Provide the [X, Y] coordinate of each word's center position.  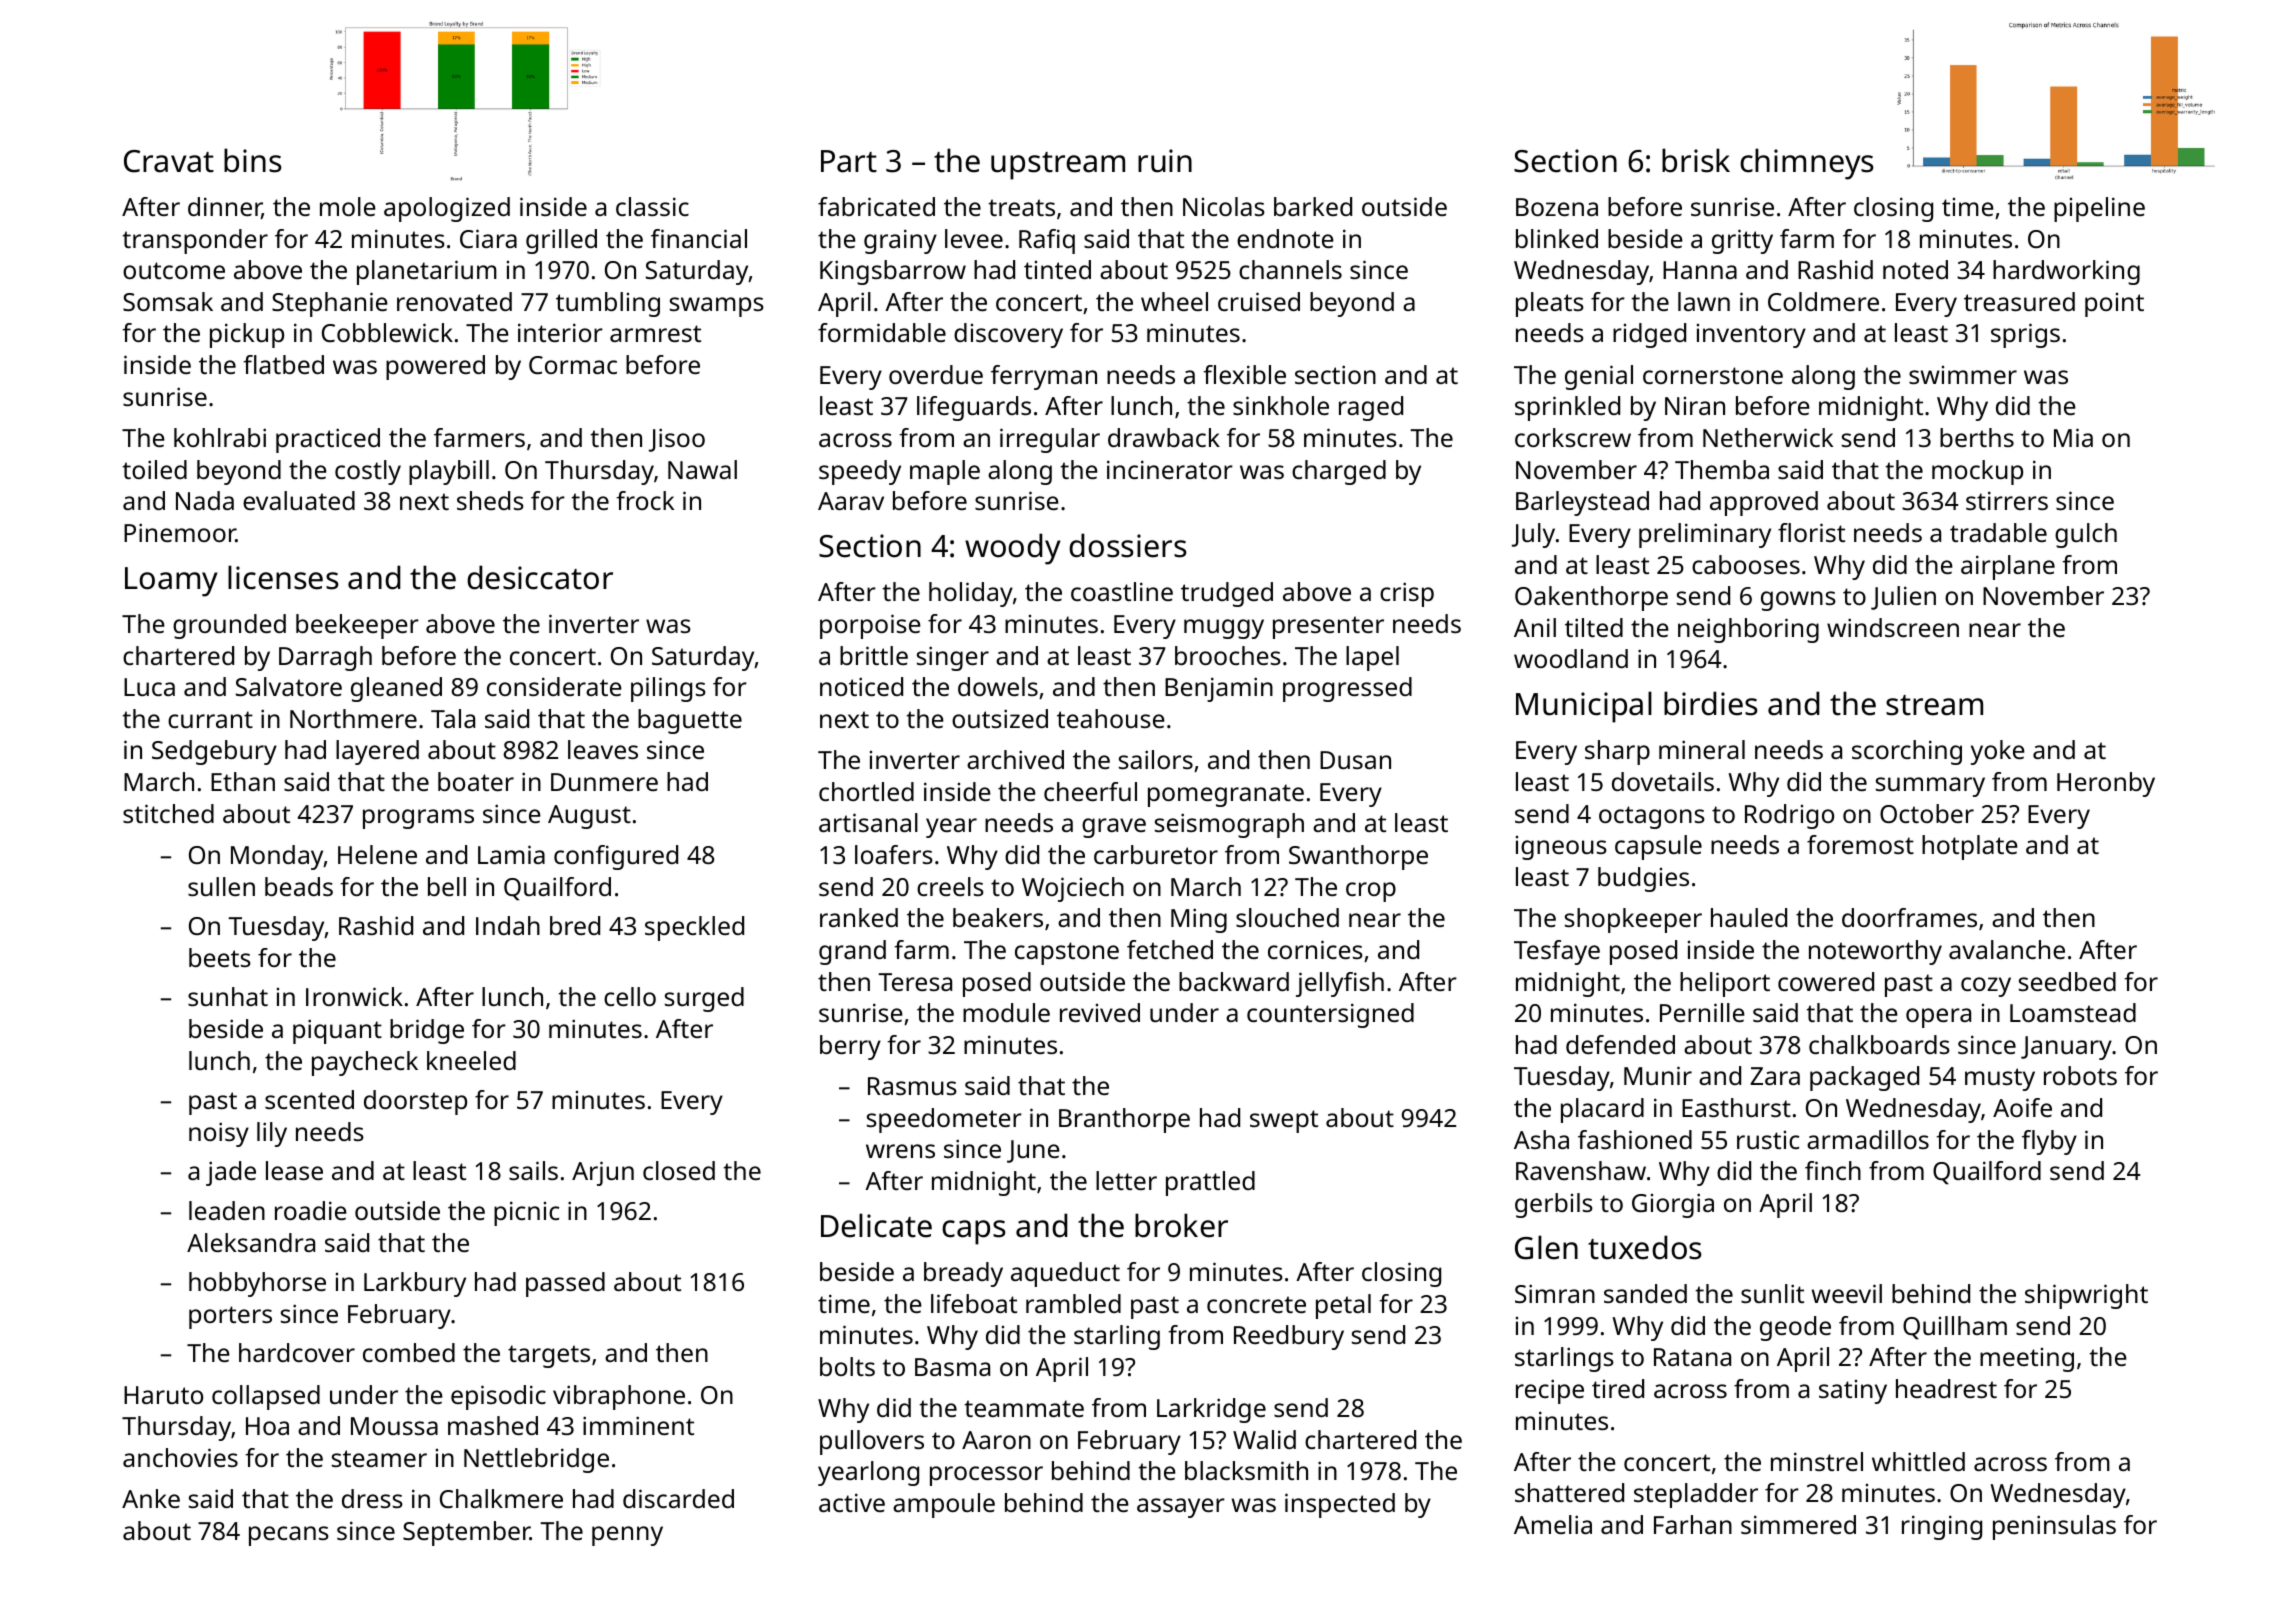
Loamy [171, 582]
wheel [1174, 301]
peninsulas [2054, 1527]
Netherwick [1768, 437]
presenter [1328, 627]
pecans [289, 1536]
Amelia [1553, 1524]
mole [348, 206]
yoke [1998, 752]
